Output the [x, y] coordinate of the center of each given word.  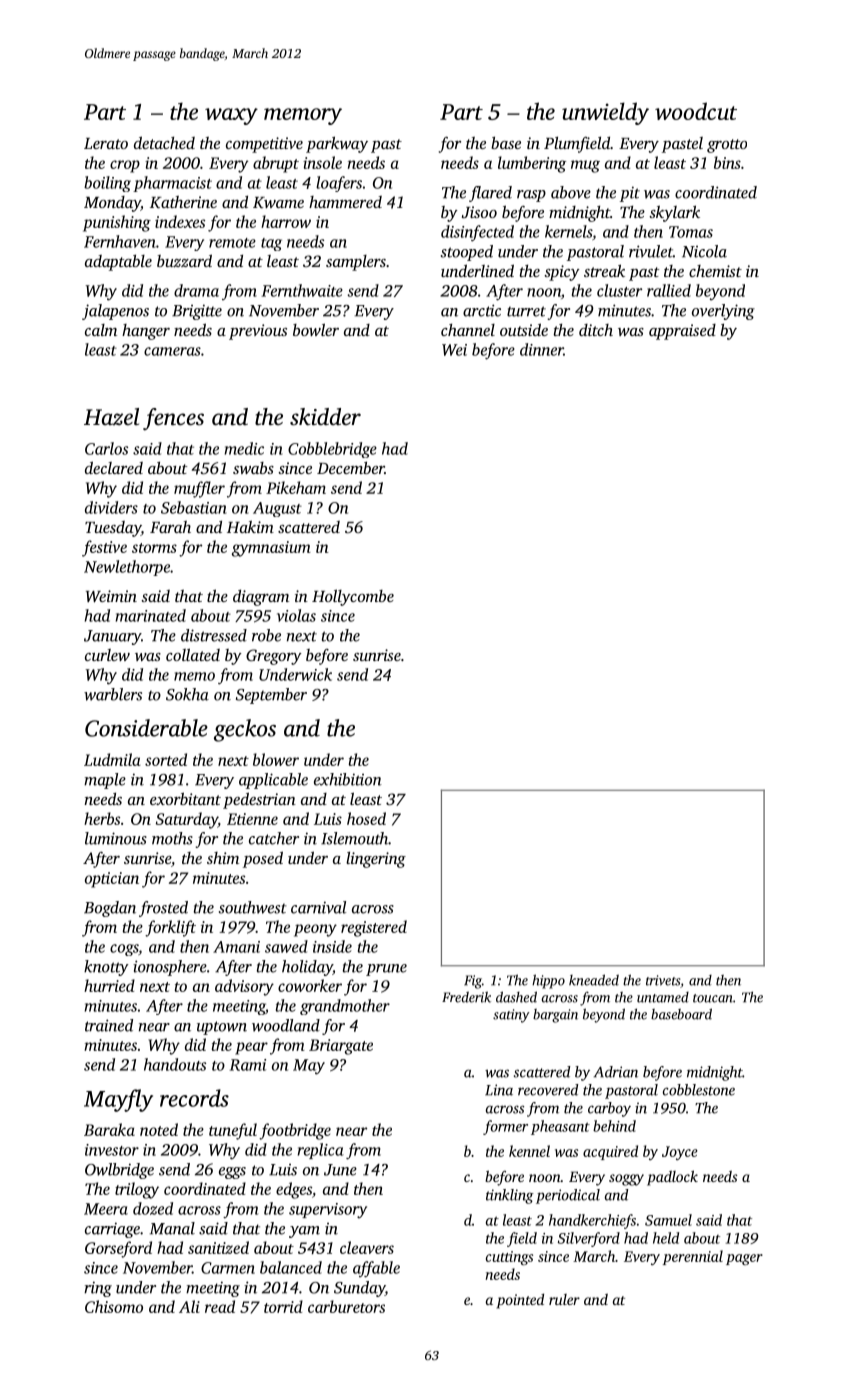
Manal [172, 1228]
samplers [356, 263]
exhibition [348, 779]
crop [125, 166]
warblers [113, 694]
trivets [663, 980]
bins [727, 162]
